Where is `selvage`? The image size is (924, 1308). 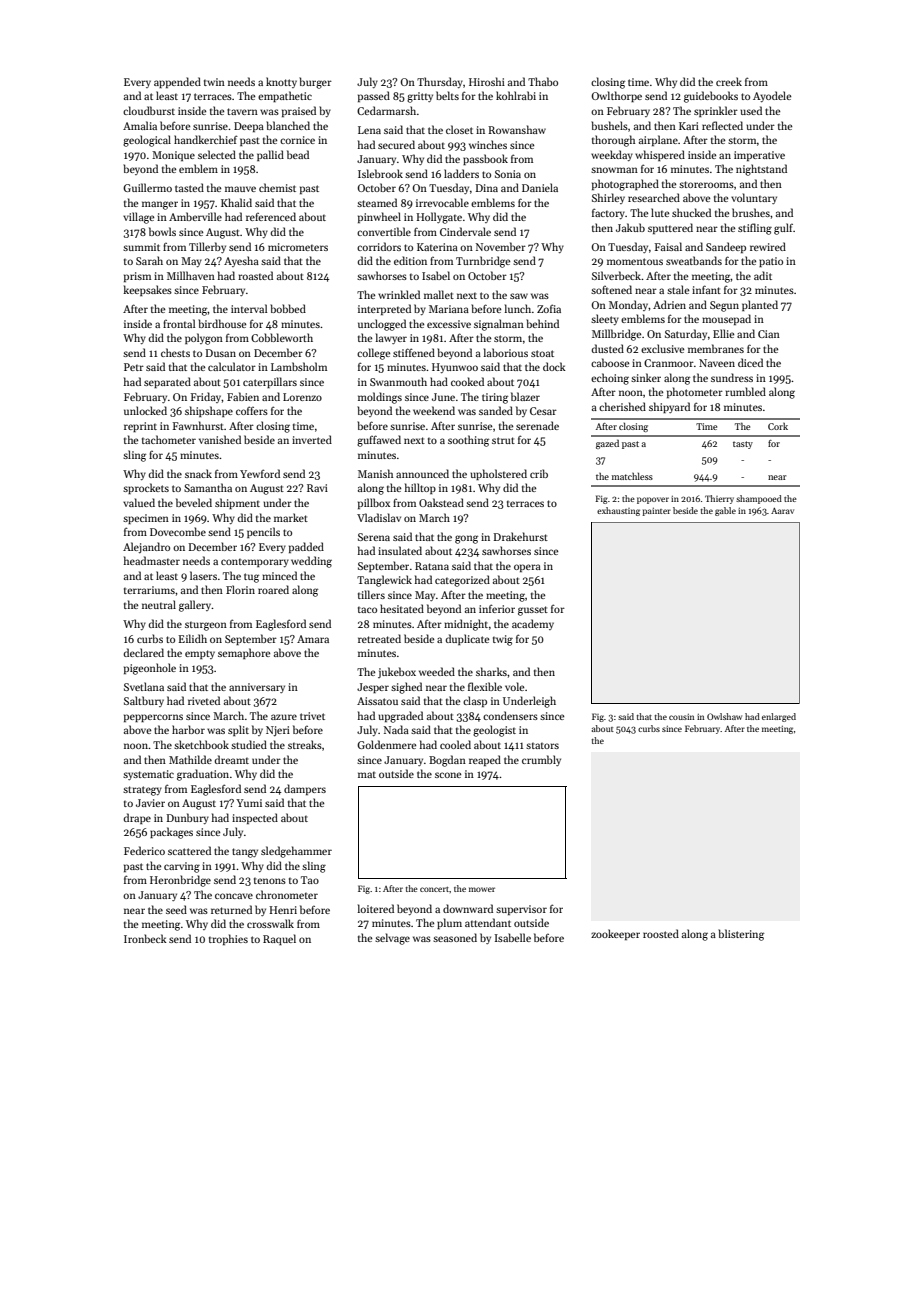
selvage is located at coordinates (392, 939).
